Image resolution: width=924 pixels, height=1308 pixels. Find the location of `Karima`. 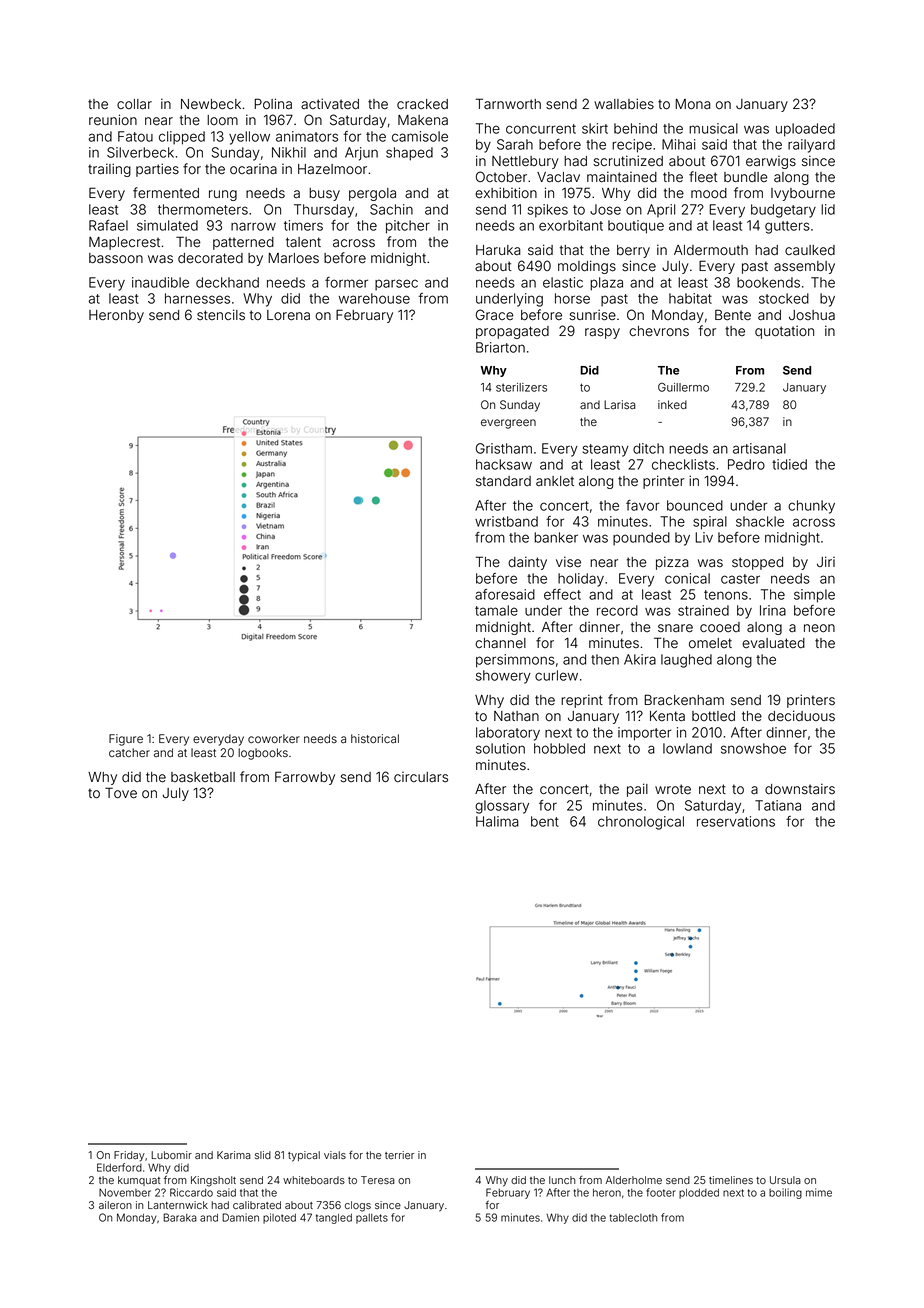

Karima is located at coordinates (234, 1155).
